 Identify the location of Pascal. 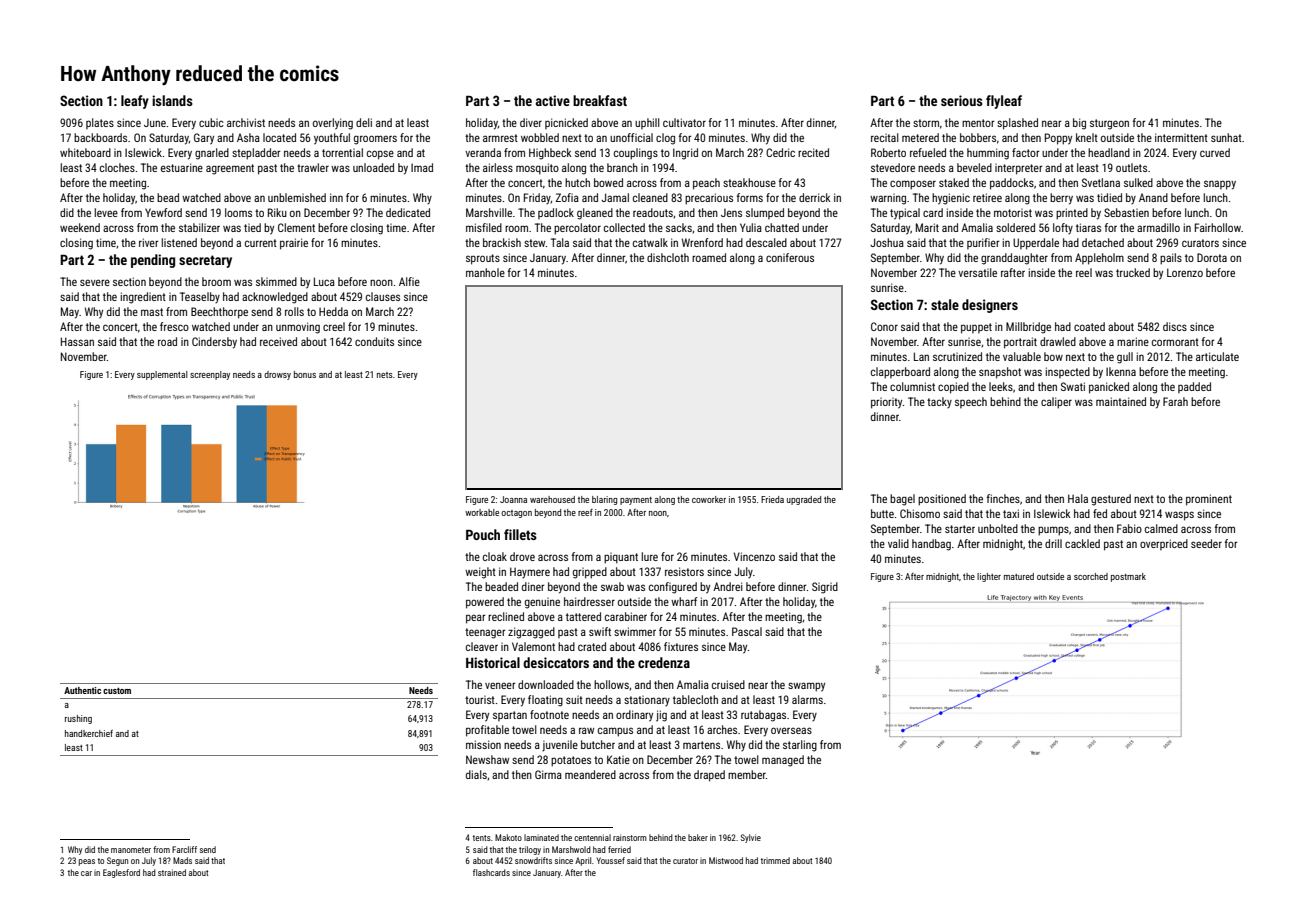
(747, 631).
